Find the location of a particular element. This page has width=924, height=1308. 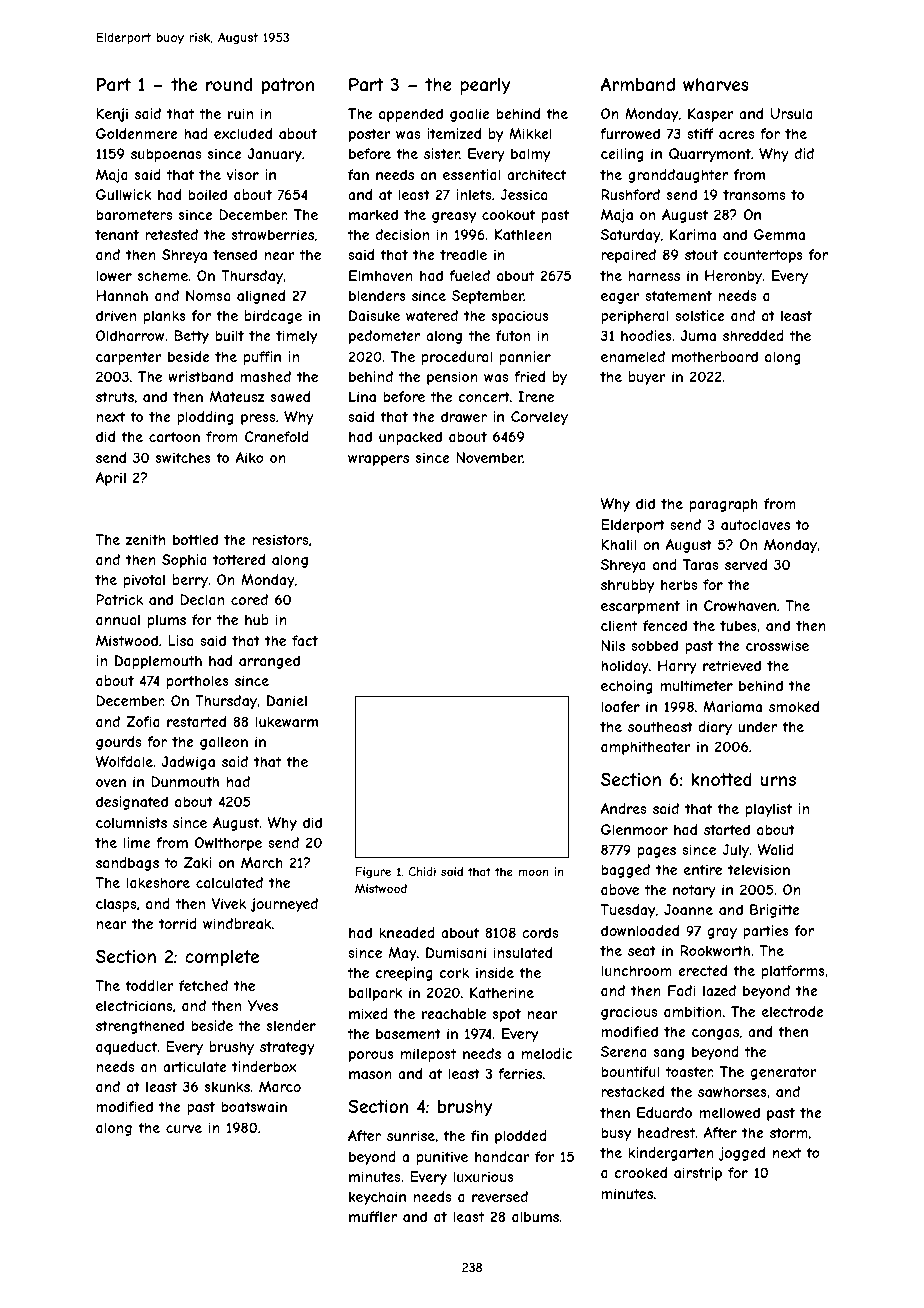

keychain is located at coordinates (377, 1198).
